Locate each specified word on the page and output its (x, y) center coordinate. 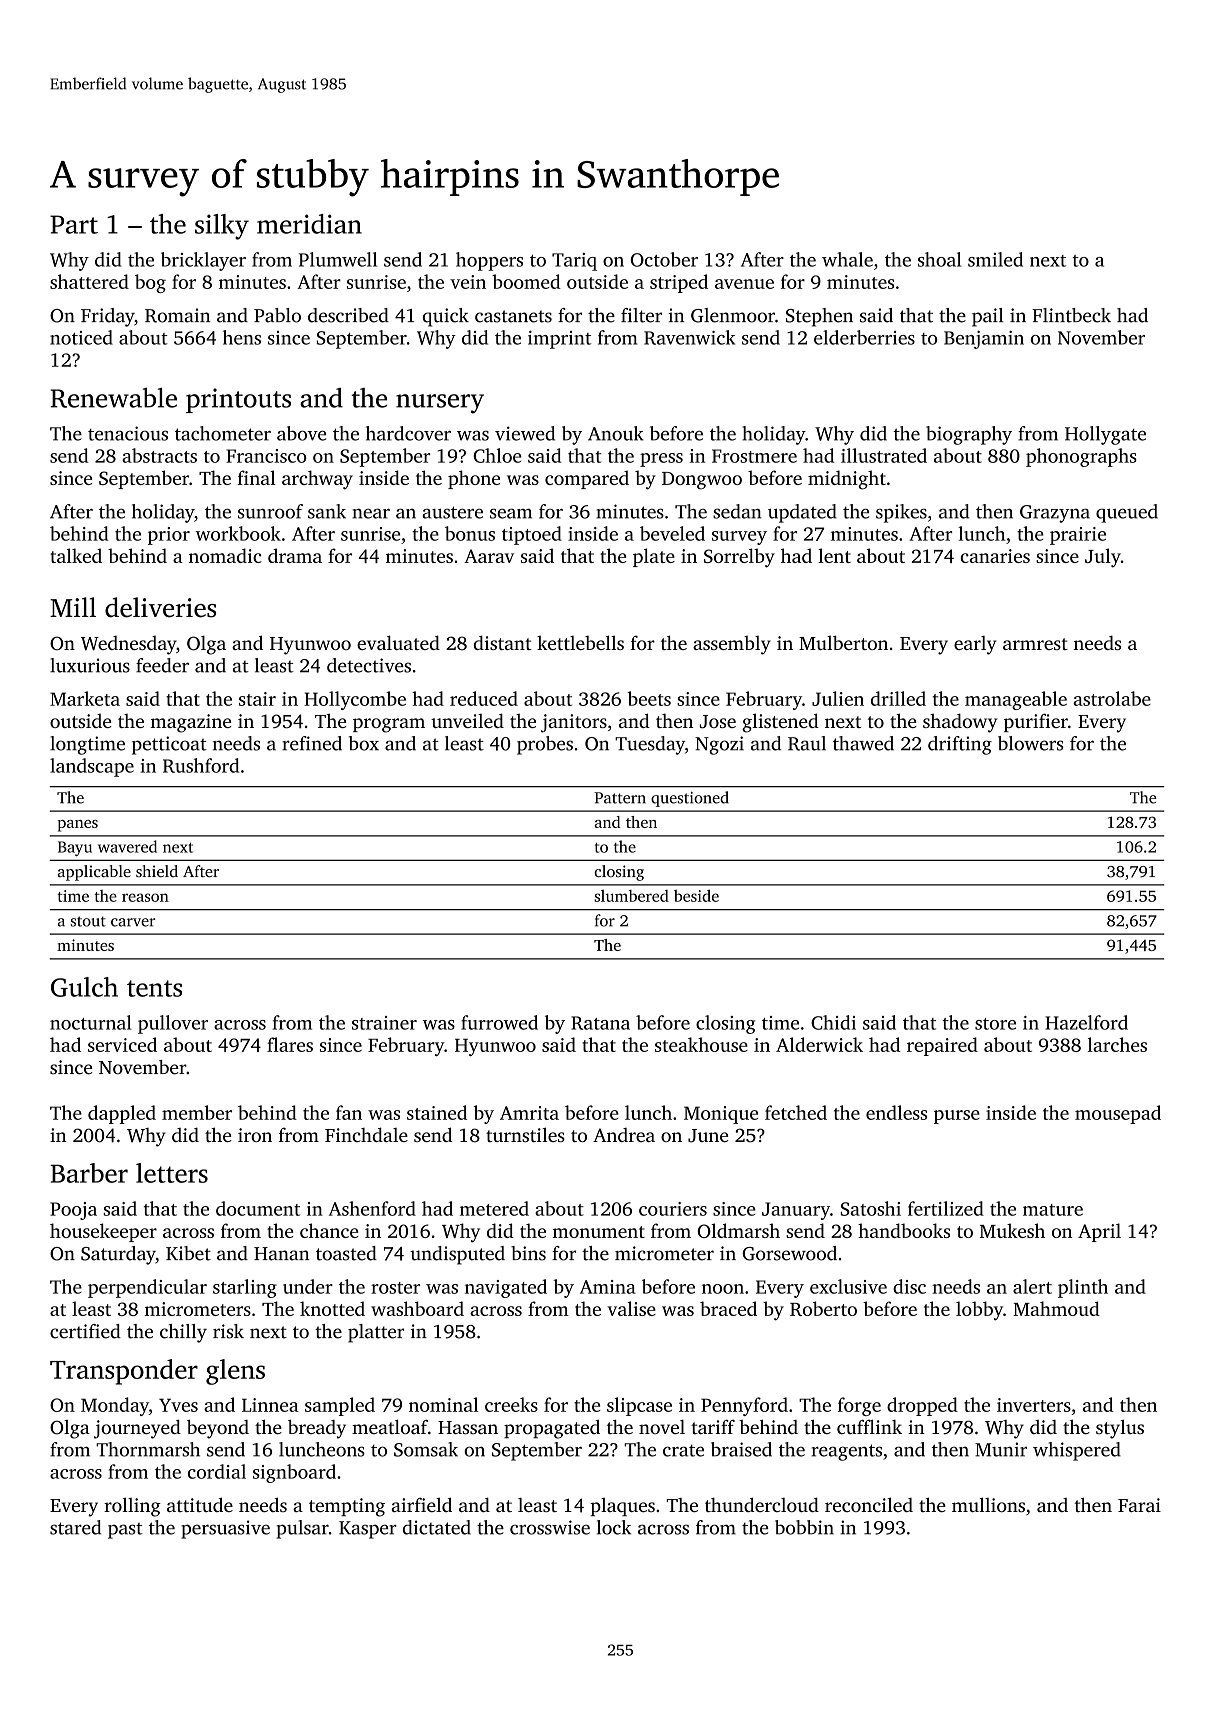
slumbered (631, 896)
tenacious (128, 433)
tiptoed (532, 535)
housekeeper (103, 1232)
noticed (81, 337)
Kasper (368, 1530)
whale (847, 259)
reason (145, 897)
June (708, 1136)
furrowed (499, 1022)
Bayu (75, 848)
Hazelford (1086, 1022)
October (664, 259)
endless (896, 1112)
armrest (1035, 644)
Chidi (833, 1022)
